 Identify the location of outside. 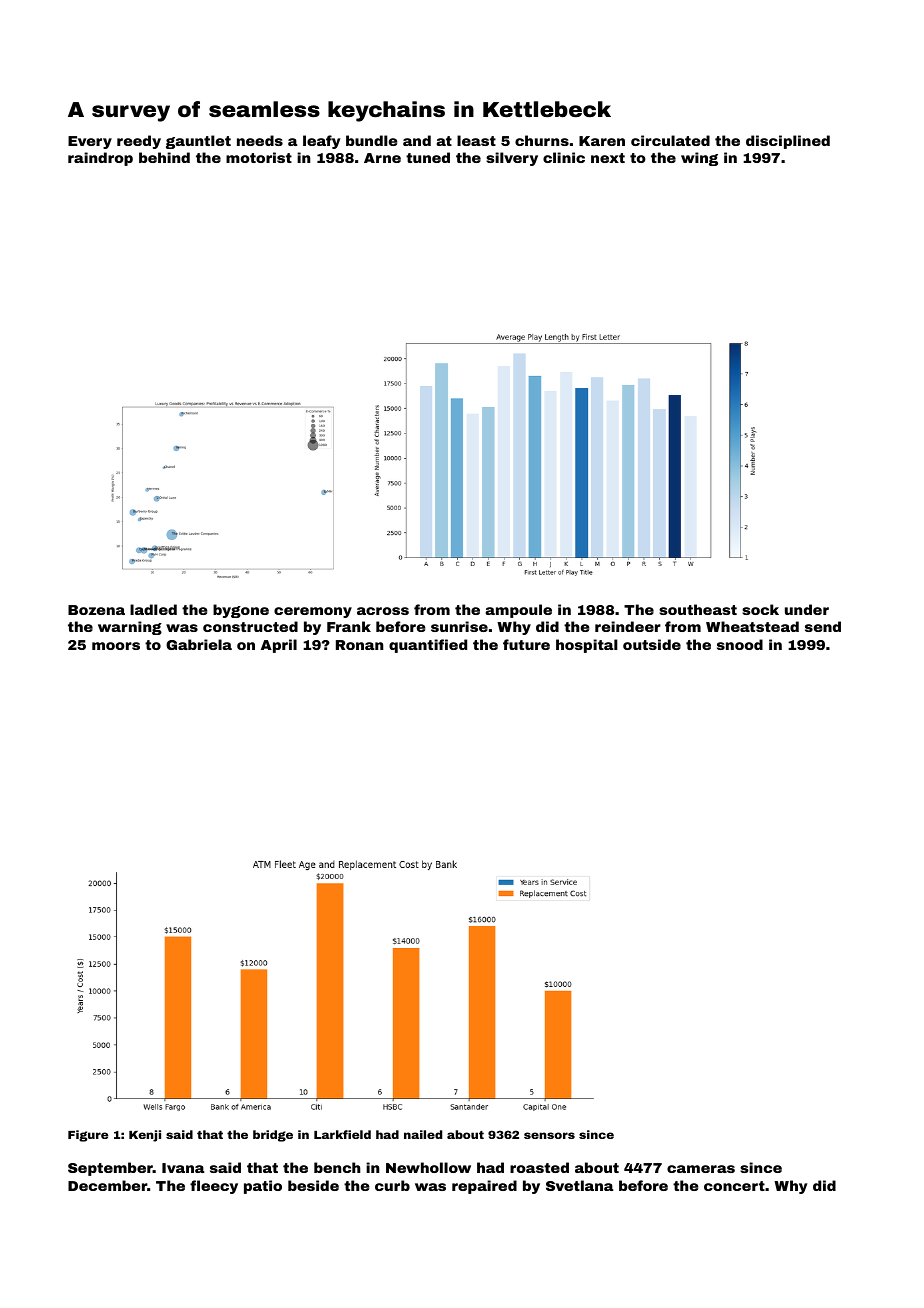
(652, 644).
